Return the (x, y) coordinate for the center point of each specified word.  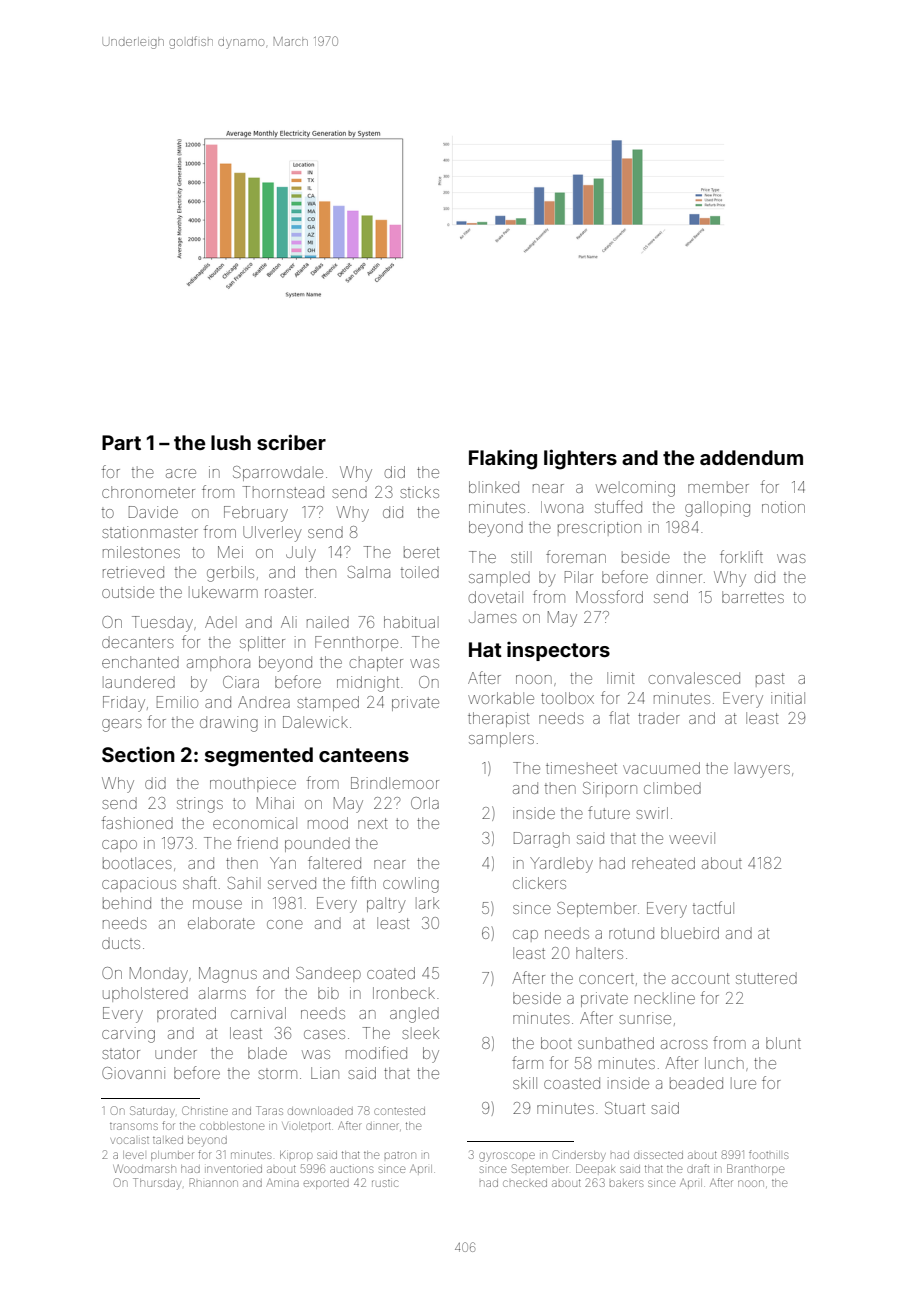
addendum (751, 457)
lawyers (762, 770)
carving (128, 1035)
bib (328, 993)
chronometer (148, 492)
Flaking (503, 459)
